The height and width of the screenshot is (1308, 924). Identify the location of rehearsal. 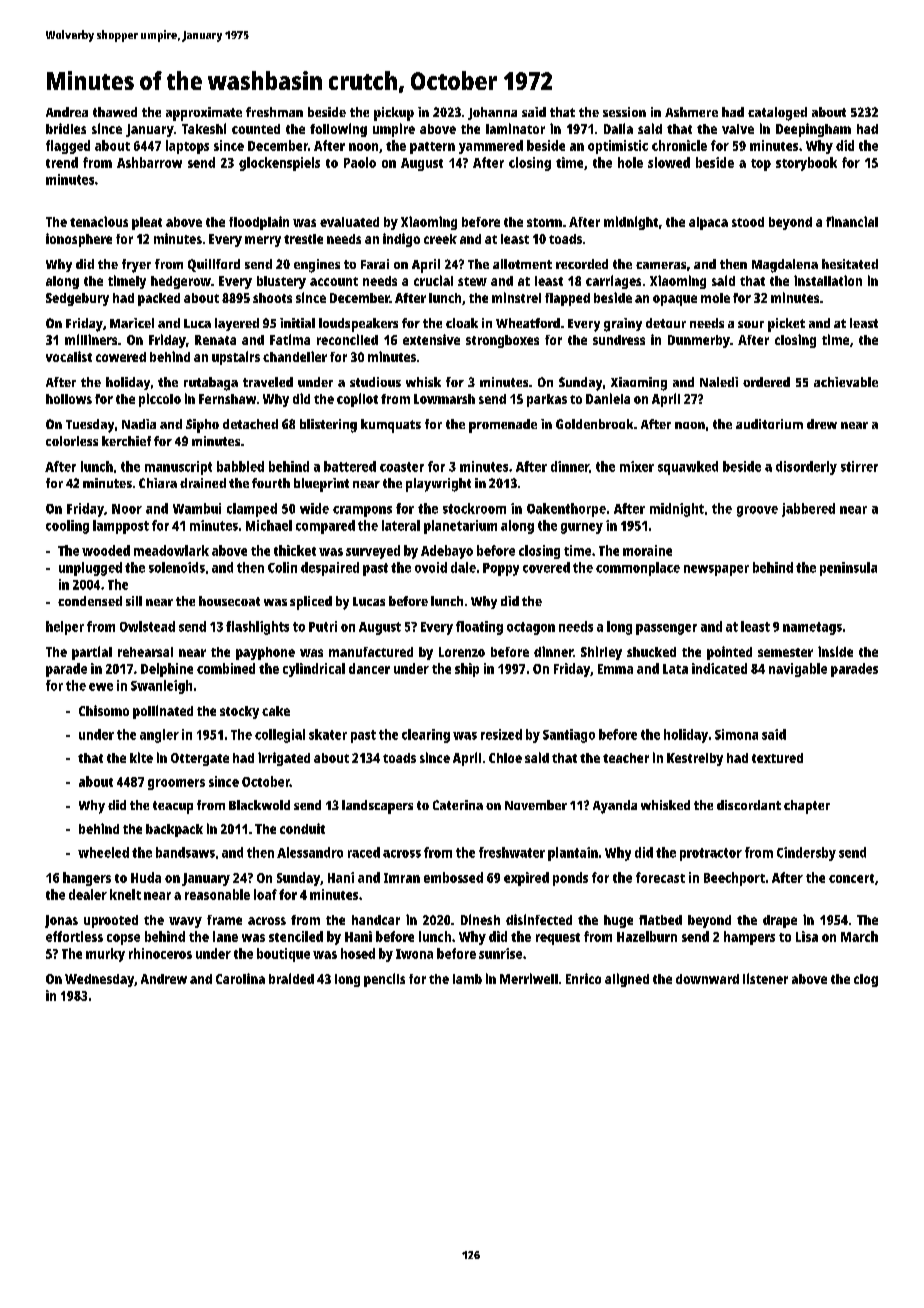
(145, 652).
